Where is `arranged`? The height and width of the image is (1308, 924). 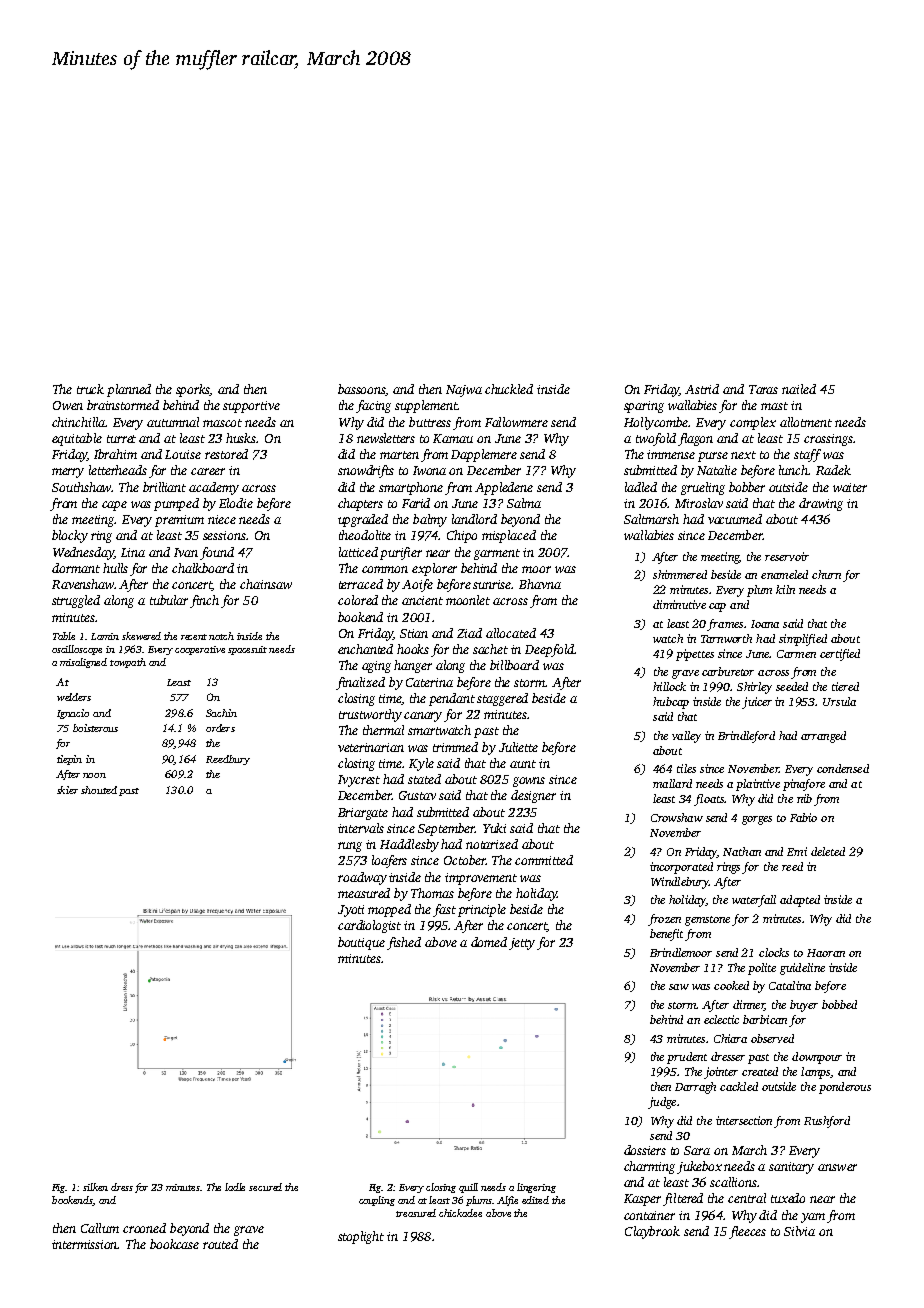 arranged is located at coordinates (823, 737).
